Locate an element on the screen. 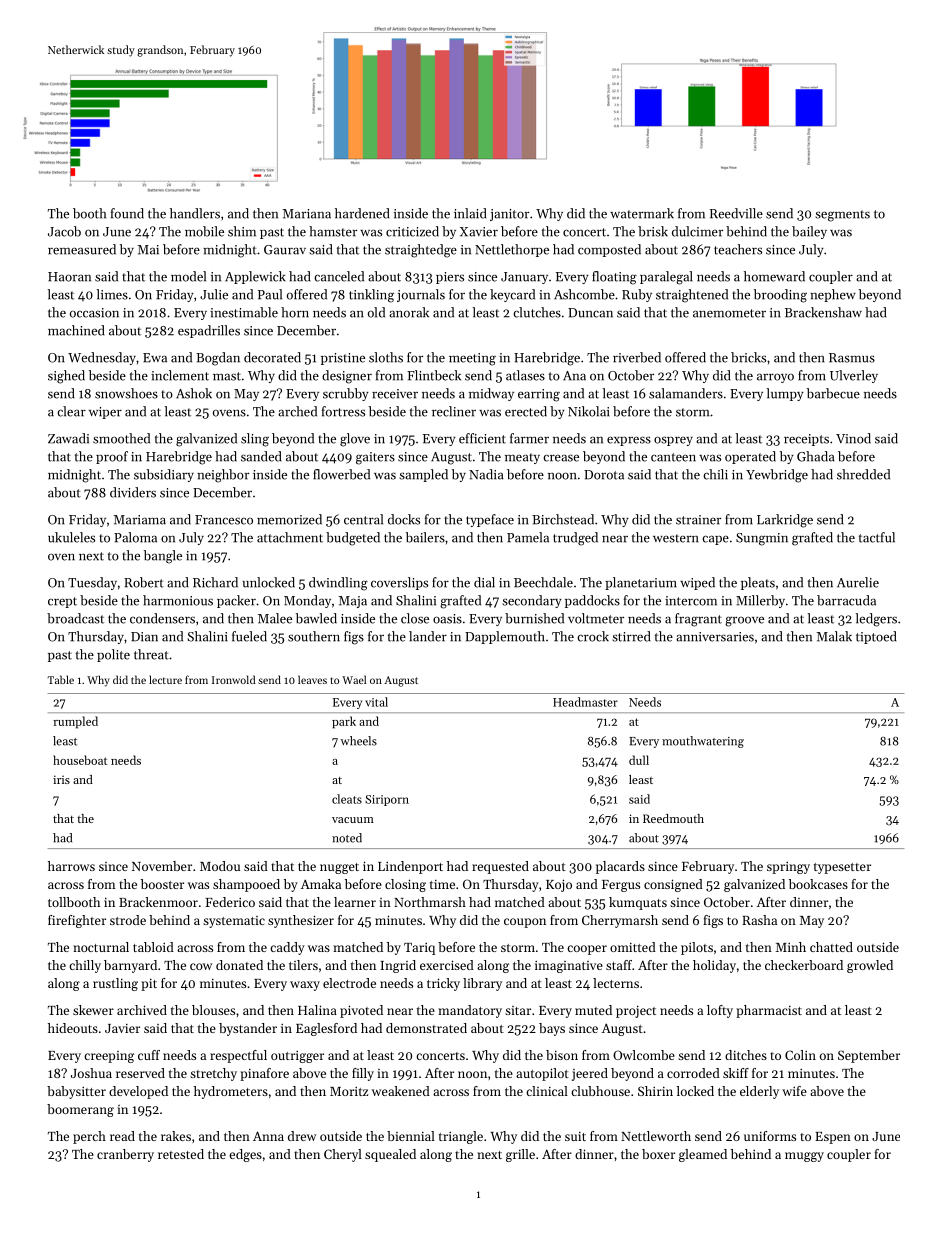 The height and width of the screenshot is (1233, 952). crept is located at coordinates (62, 602).
